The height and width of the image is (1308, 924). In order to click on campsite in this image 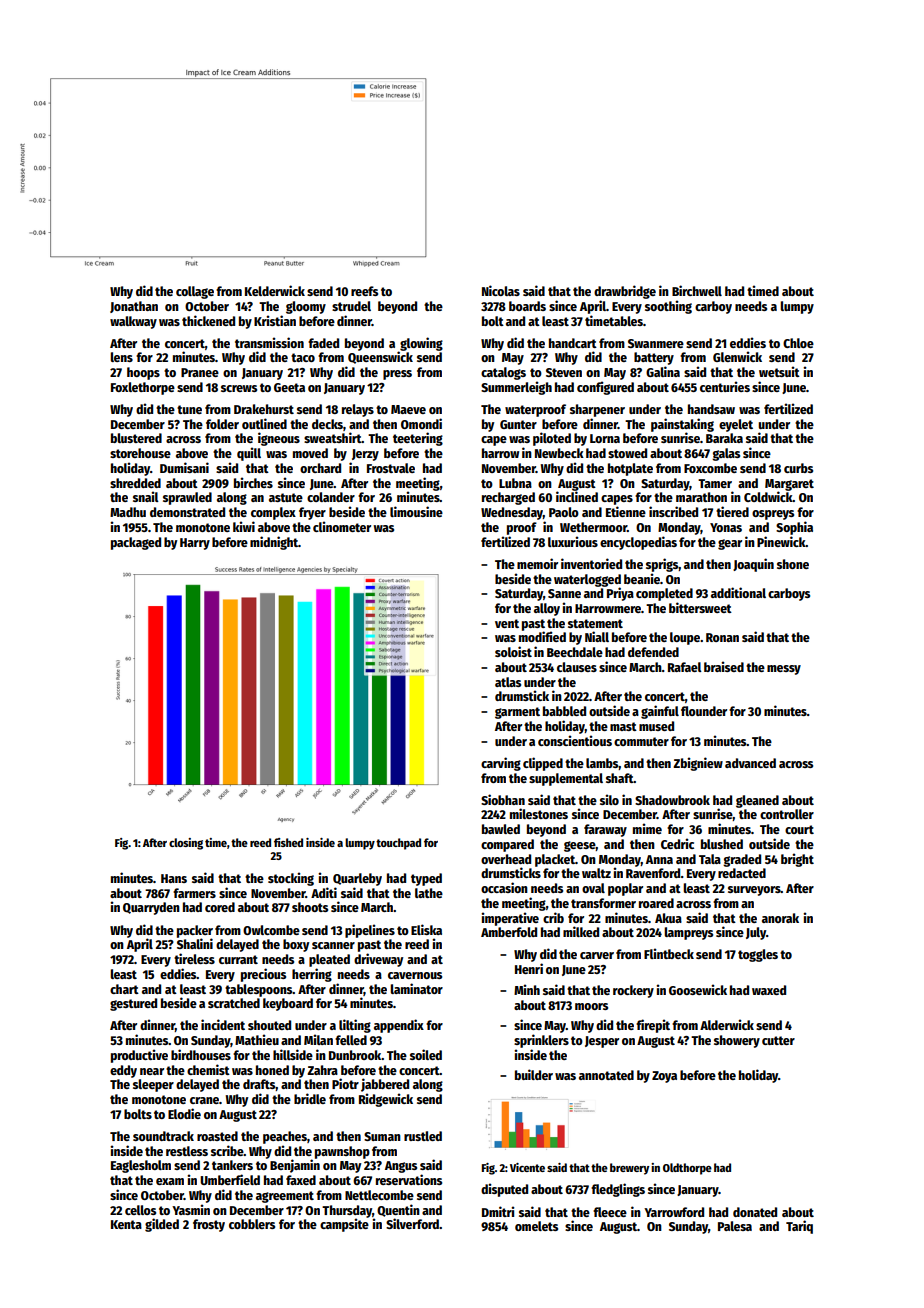, I will do `click(344, 1225)`.
